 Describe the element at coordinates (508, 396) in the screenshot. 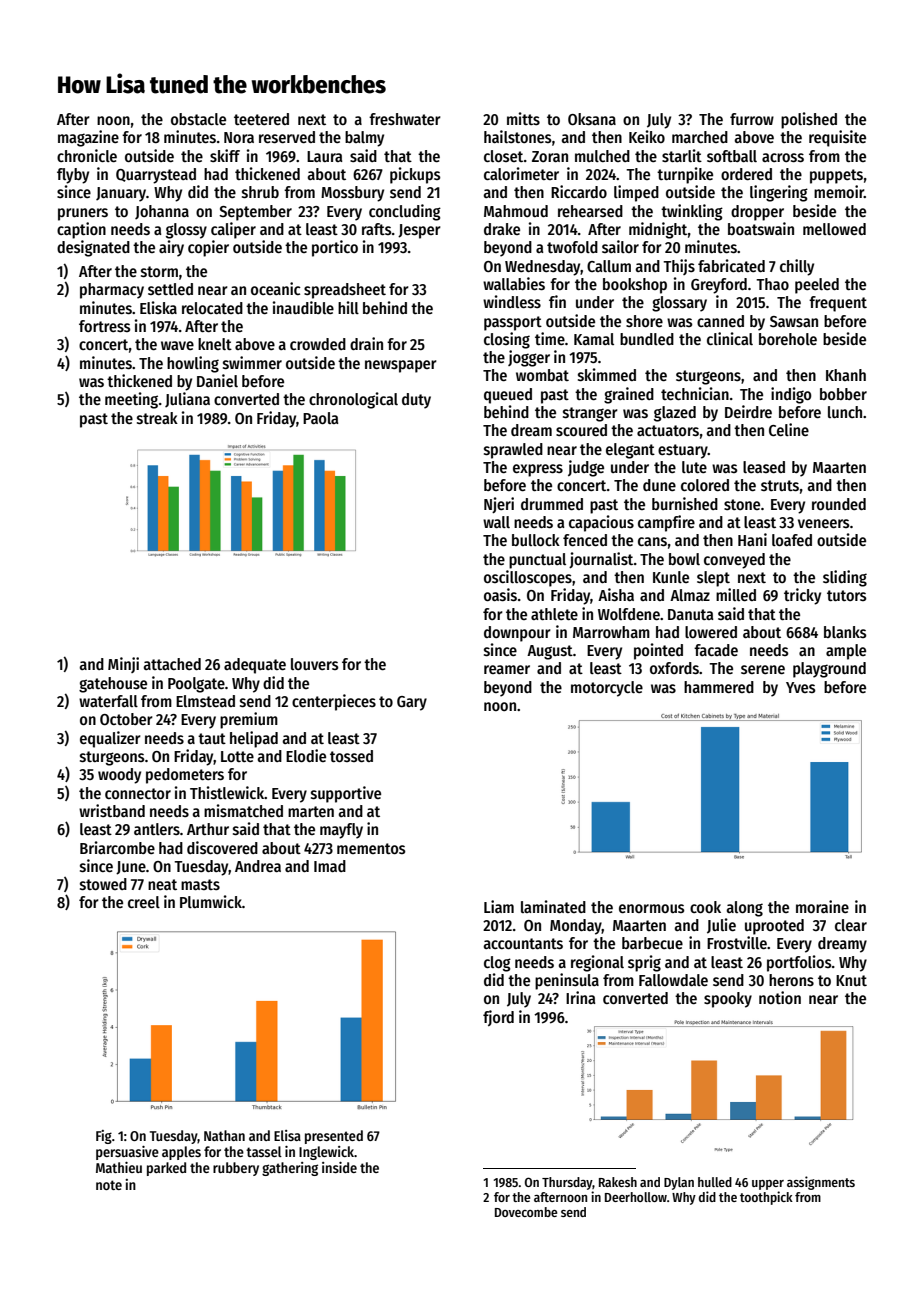

I see `queued` at that location.
